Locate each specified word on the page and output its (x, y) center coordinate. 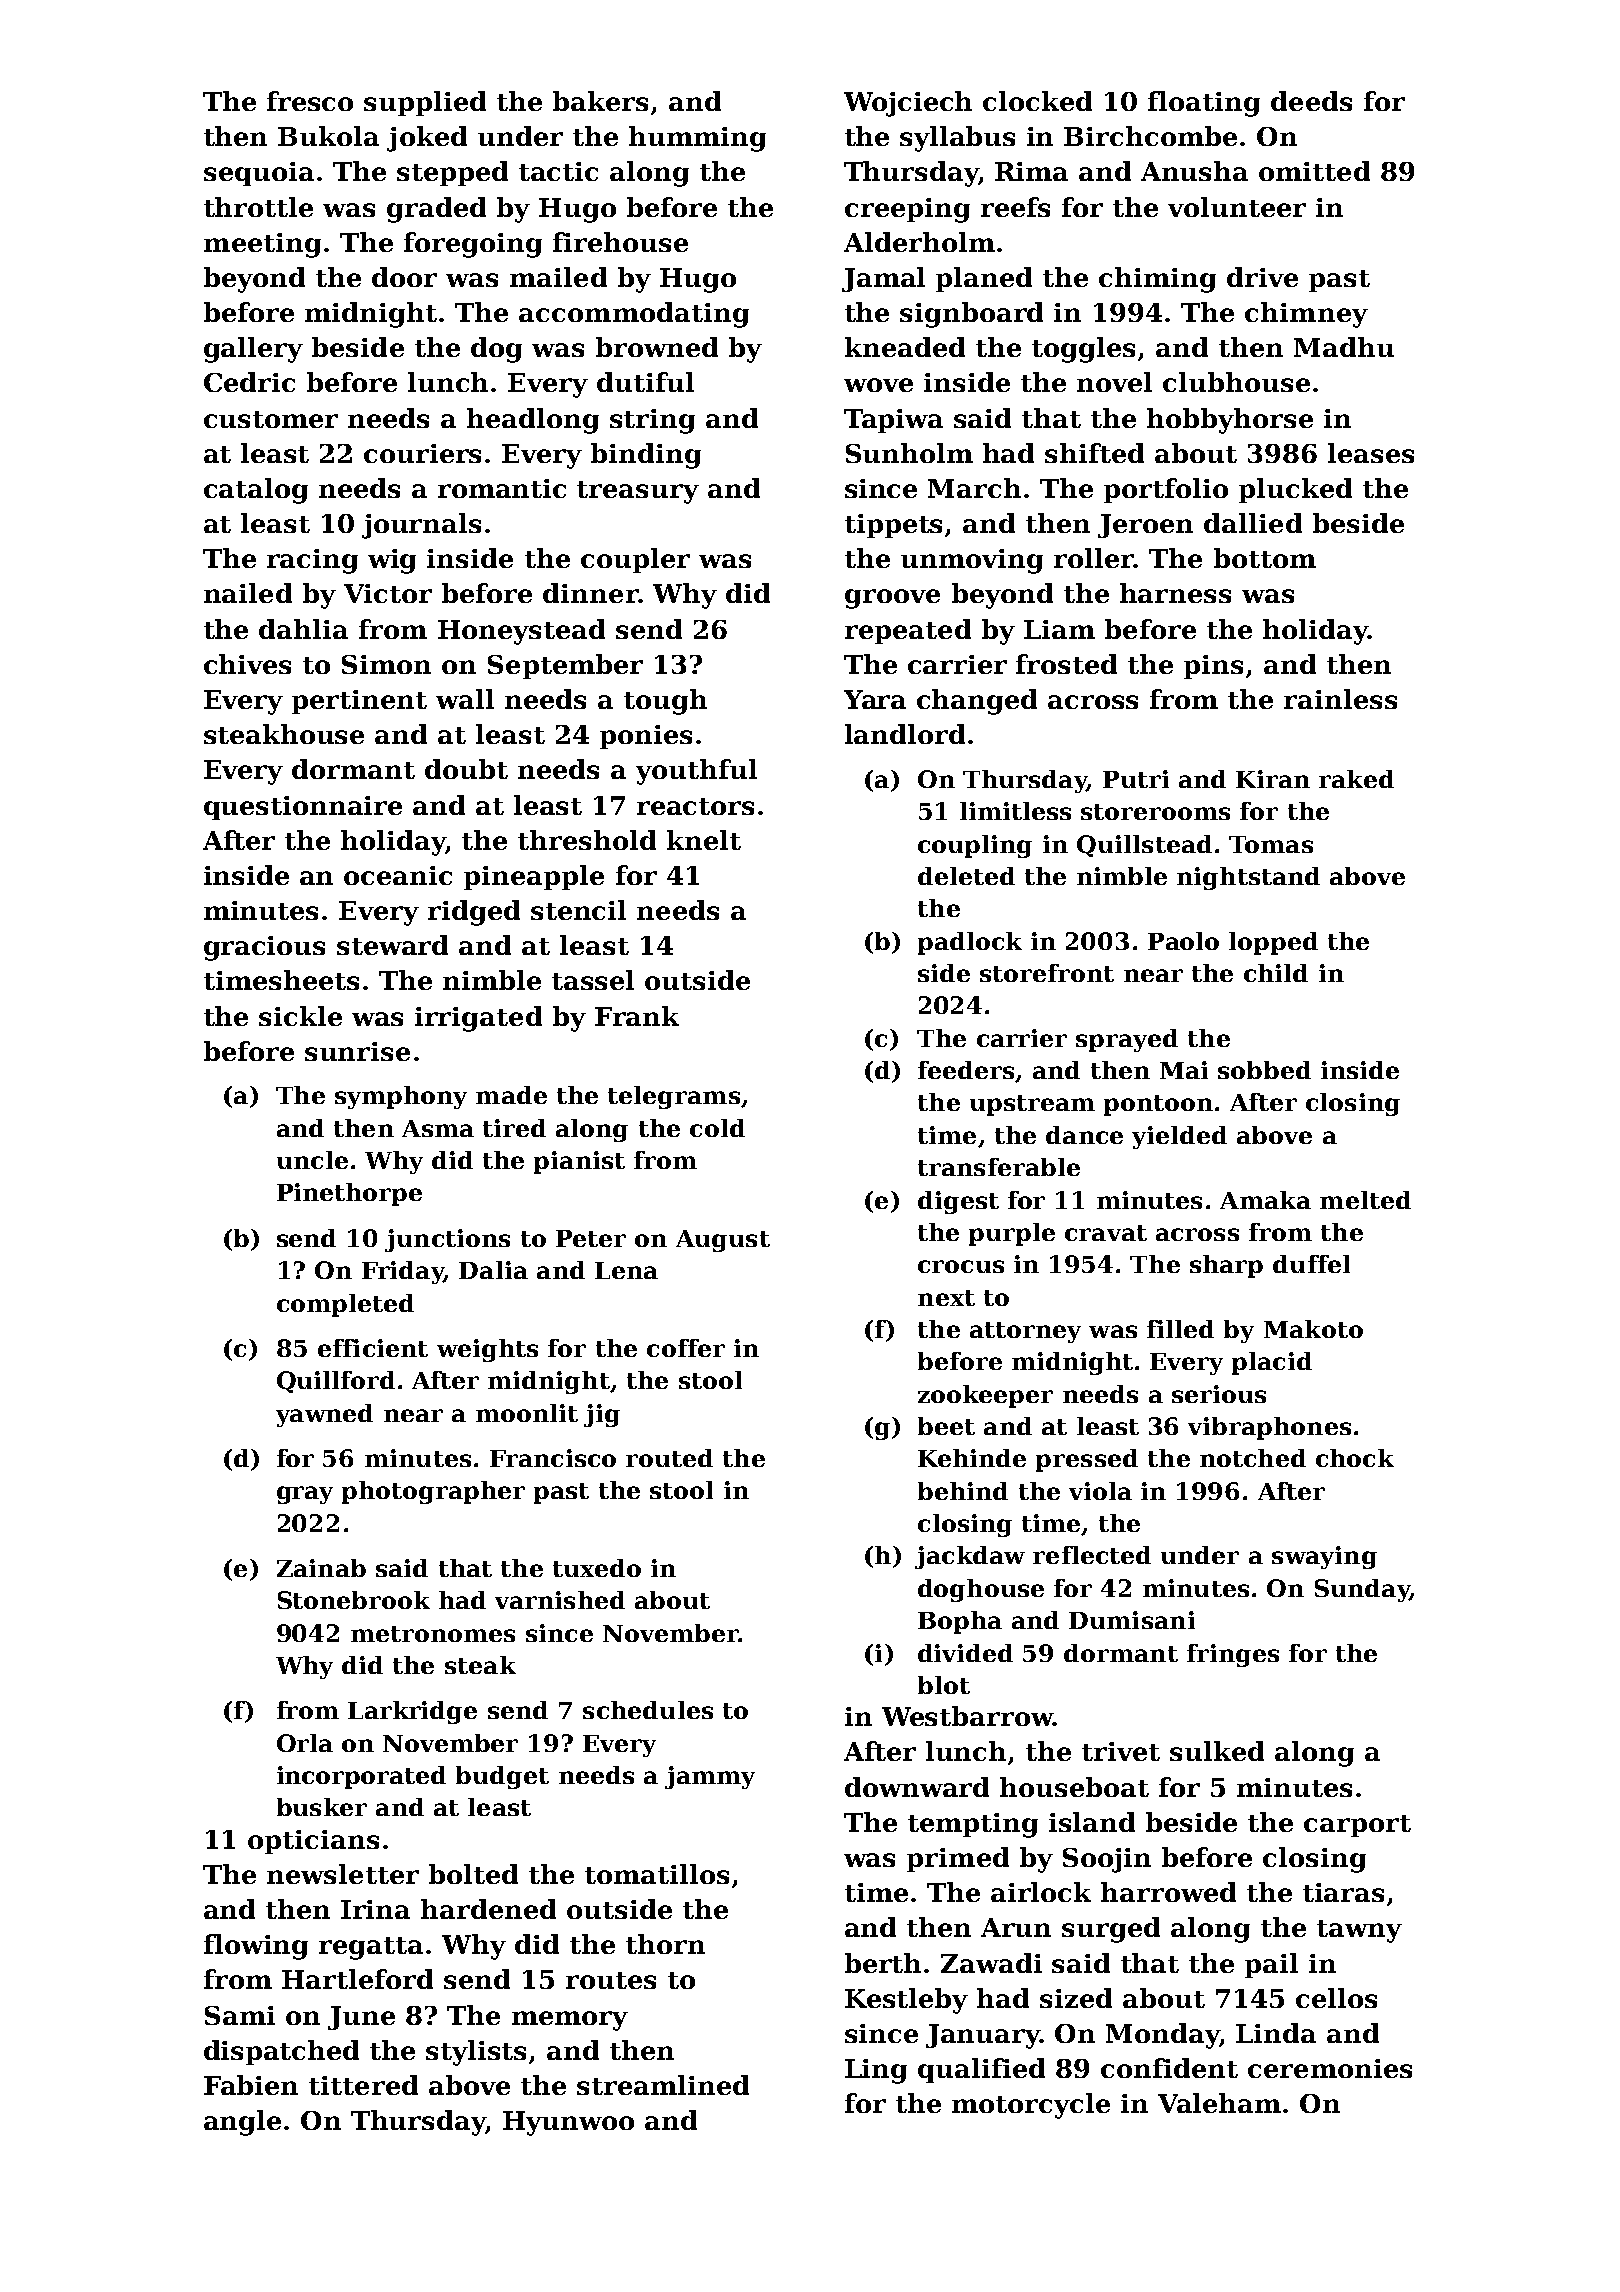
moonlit (527, 1413)
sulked (1217, 1751)
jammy (710, 1777)
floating (1204, 104)
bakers (600, 101)
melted (1365, 1200)
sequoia (259, 174)
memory (570, 2021)
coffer (686, 1348)
